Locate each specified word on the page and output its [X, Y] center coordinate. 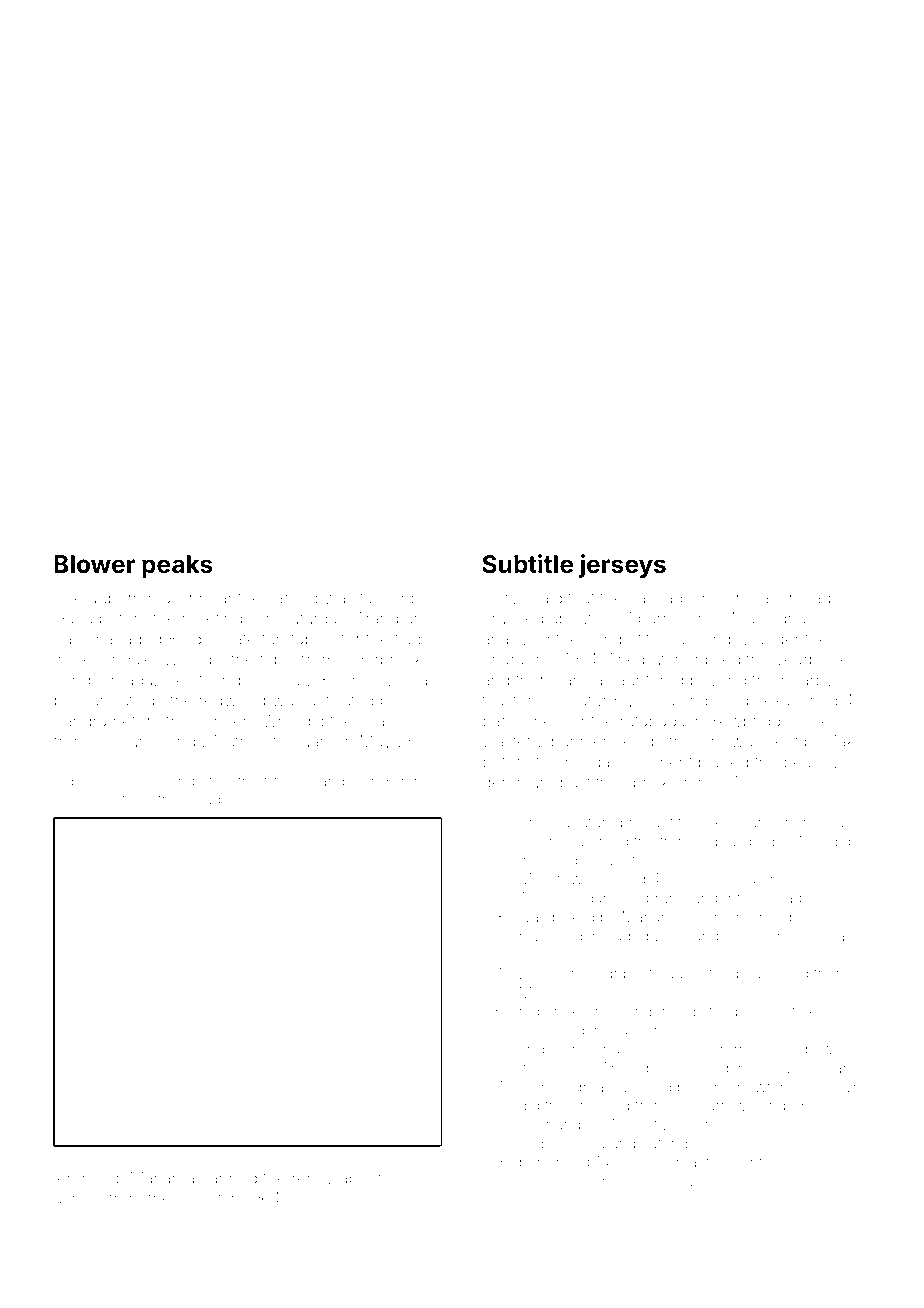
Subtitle [527, 564]
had [817, 598]
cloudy [206, 801]
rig [386, 1180]
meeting [212, 620]
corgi [802, 1163]
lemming [87, 1180]
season [386, 722]
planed [723, 763]
